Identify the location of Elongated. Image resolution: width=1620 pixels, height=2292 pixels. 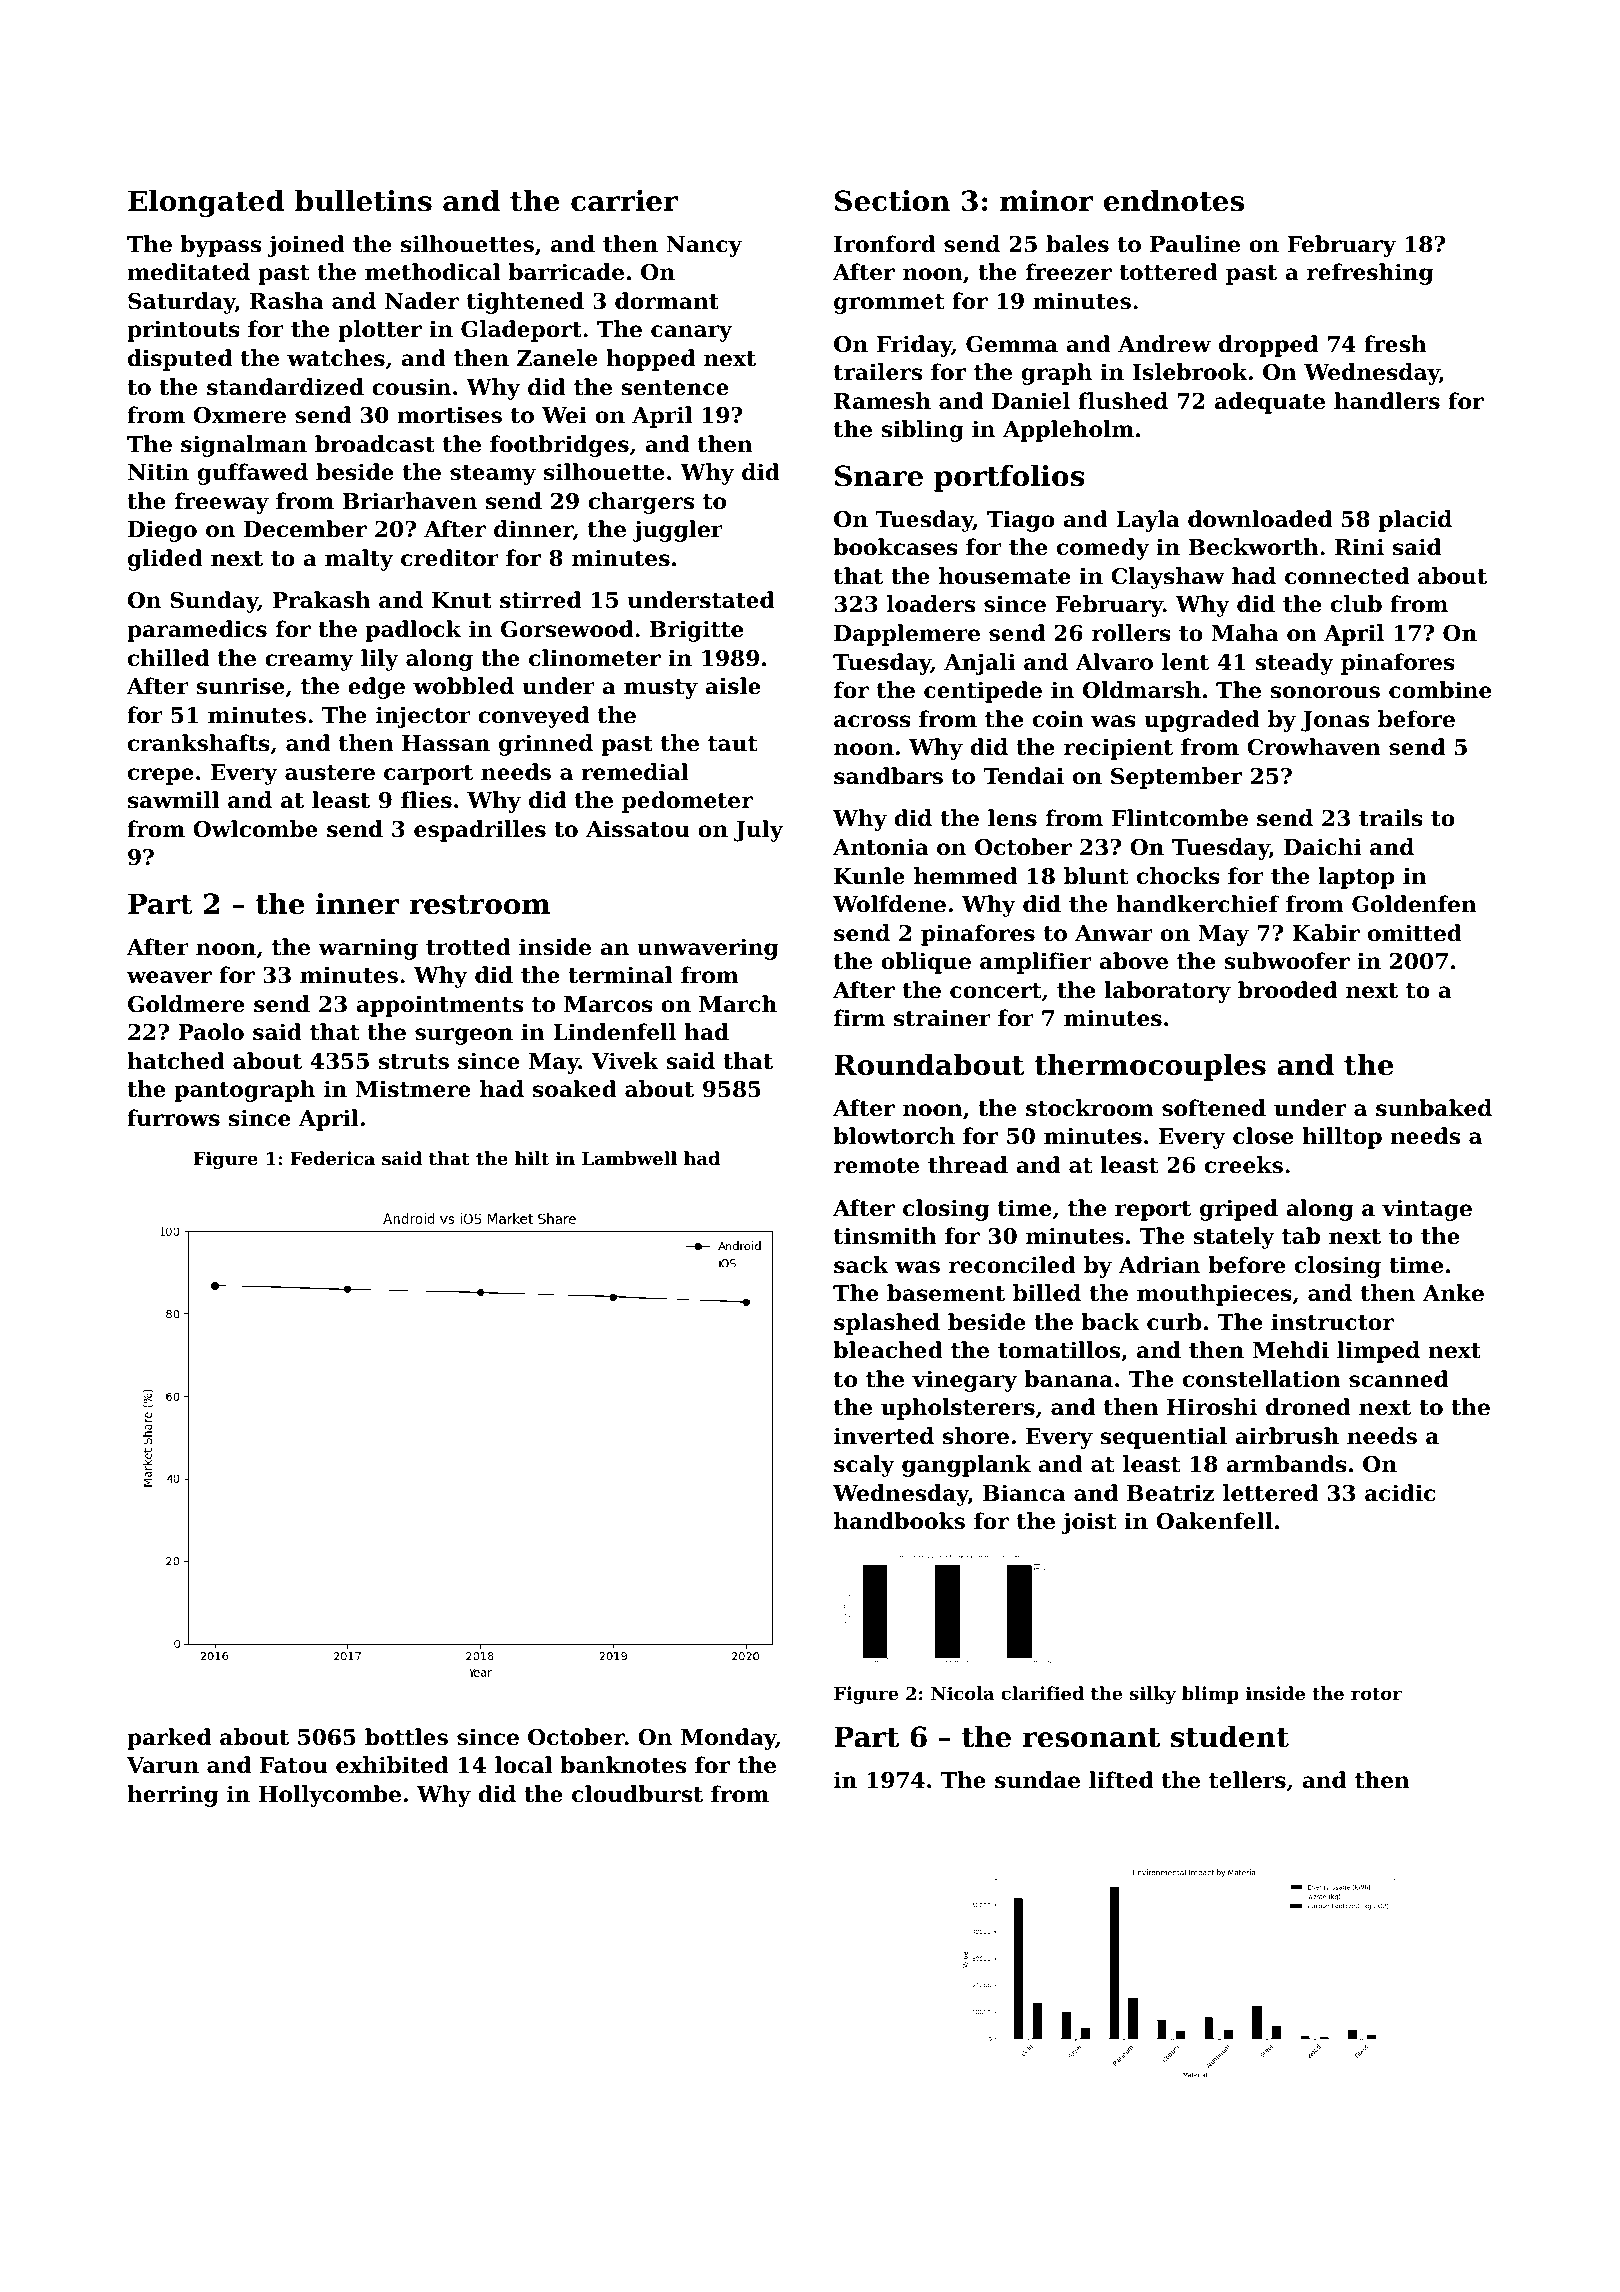
(206, 203).
